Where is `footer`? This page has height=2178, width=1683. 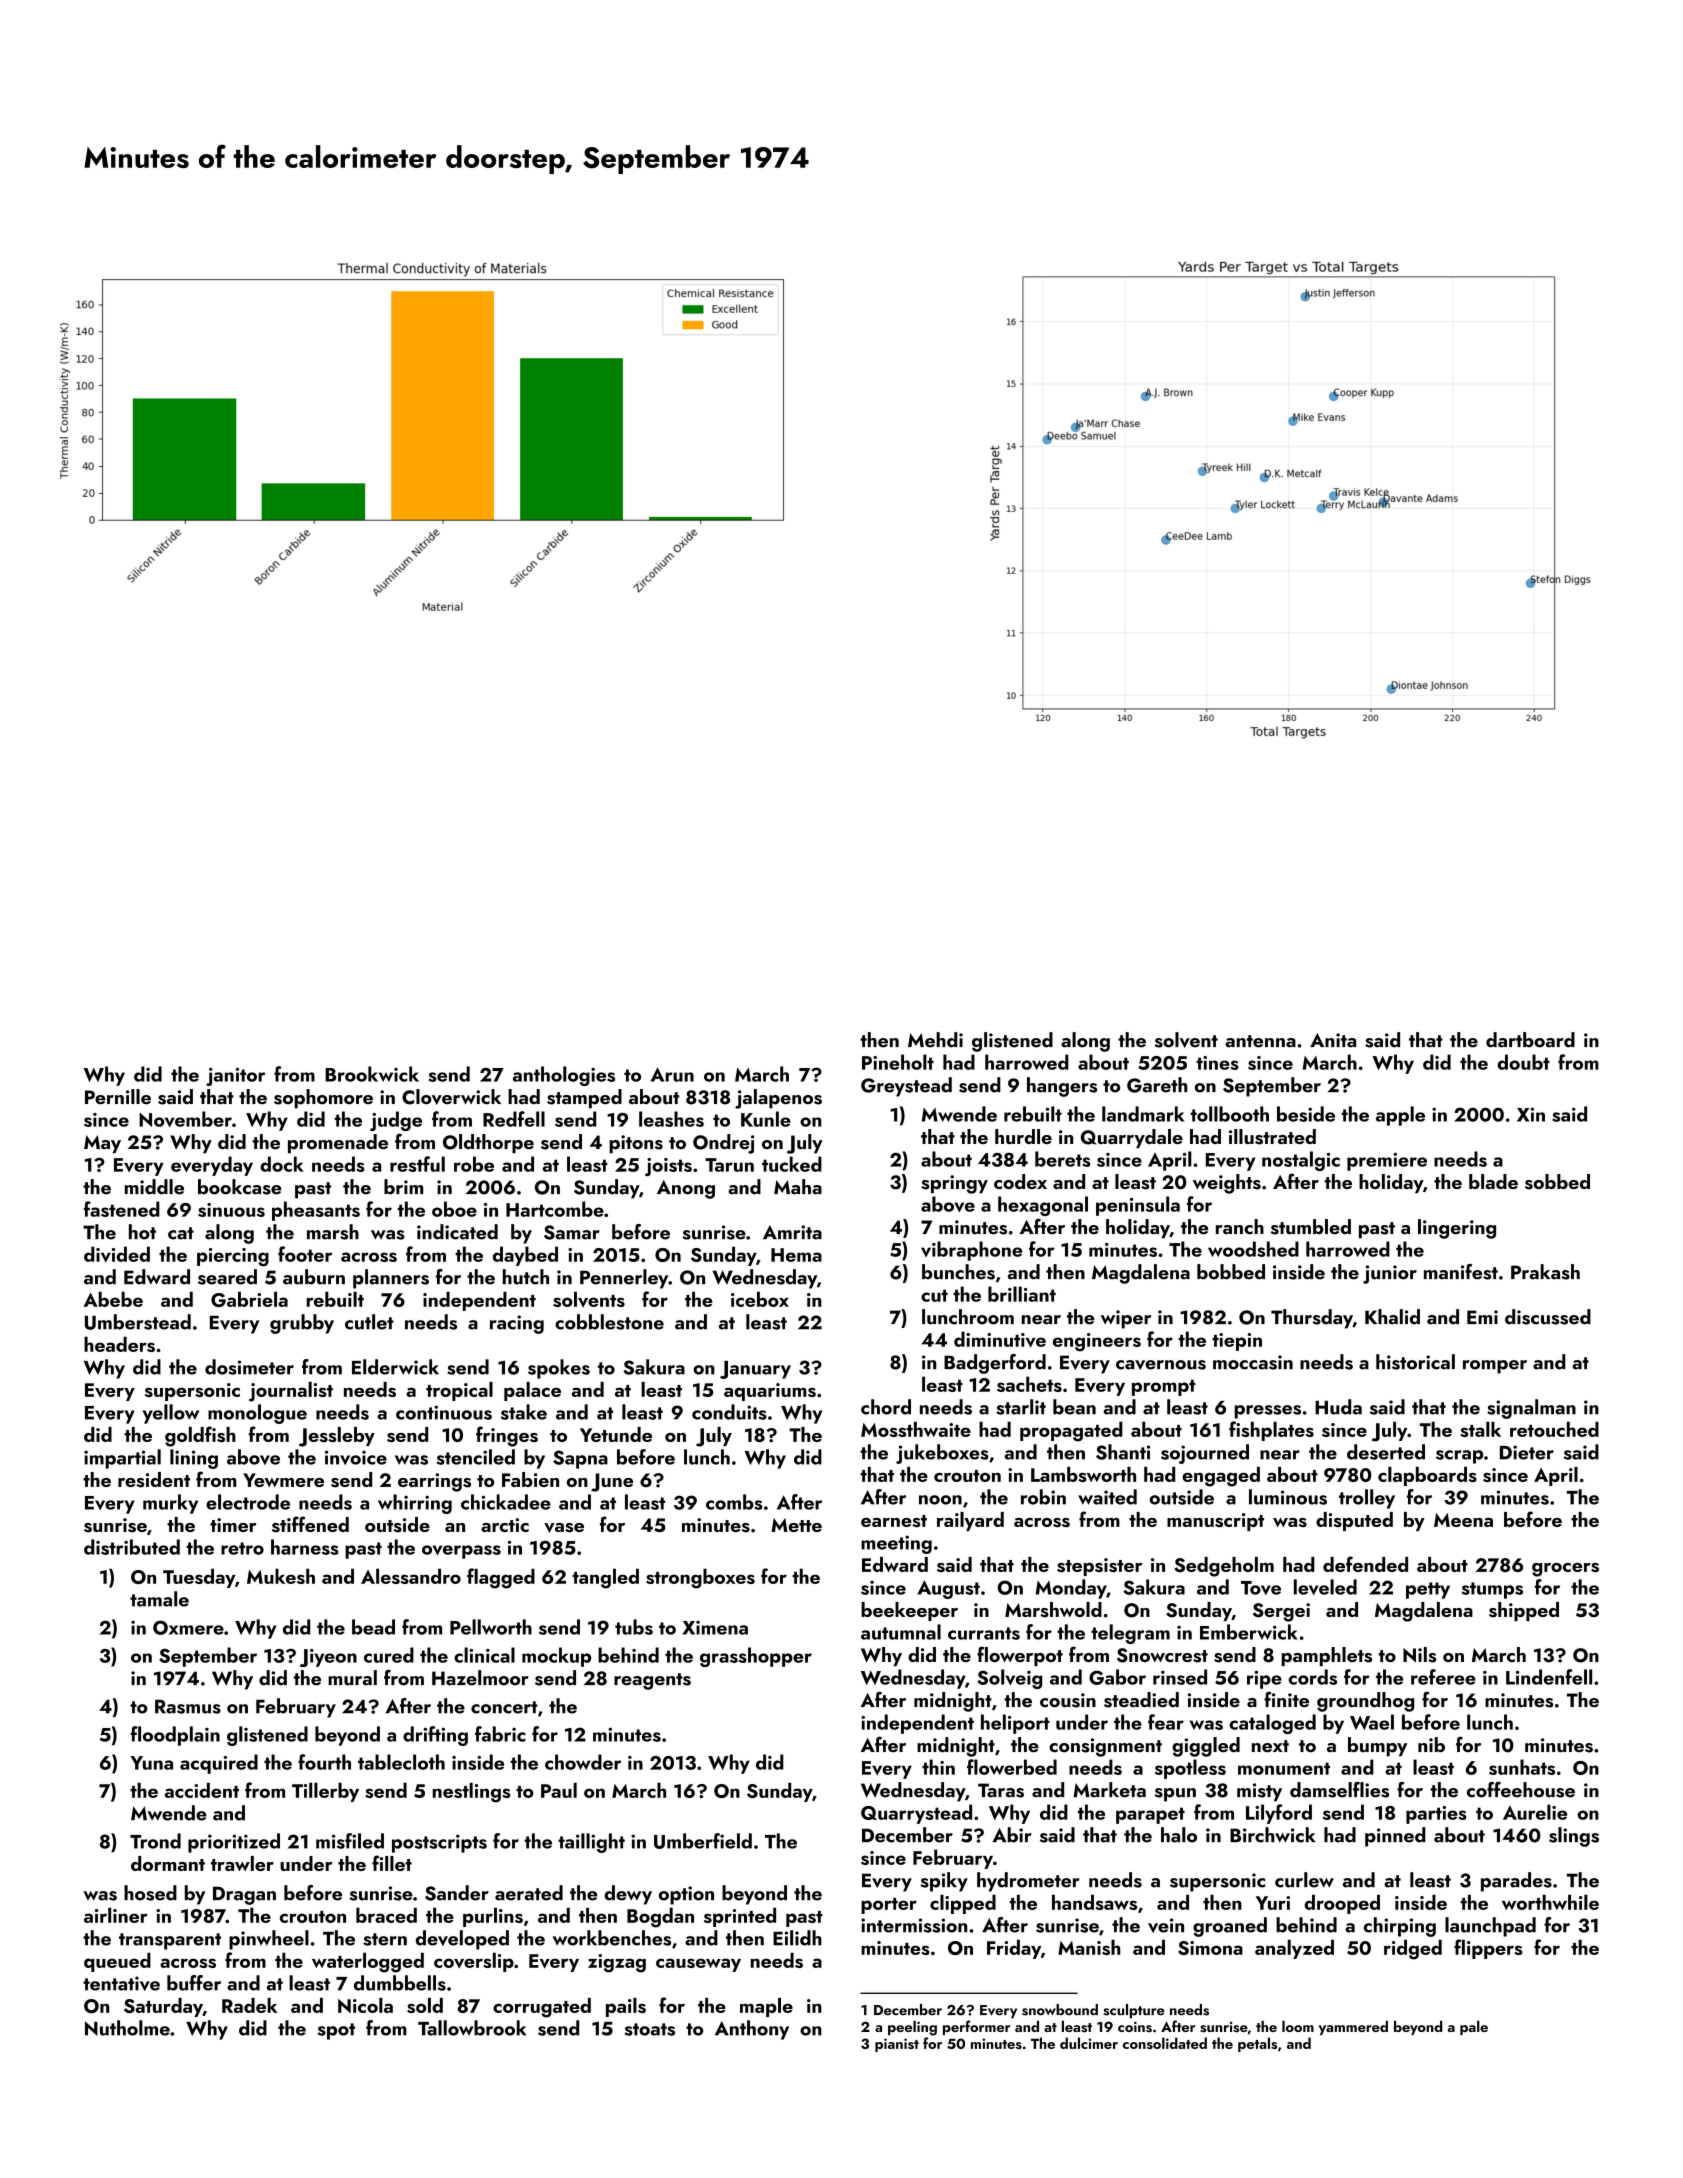 footer is located at coordinates (305, 1254).
